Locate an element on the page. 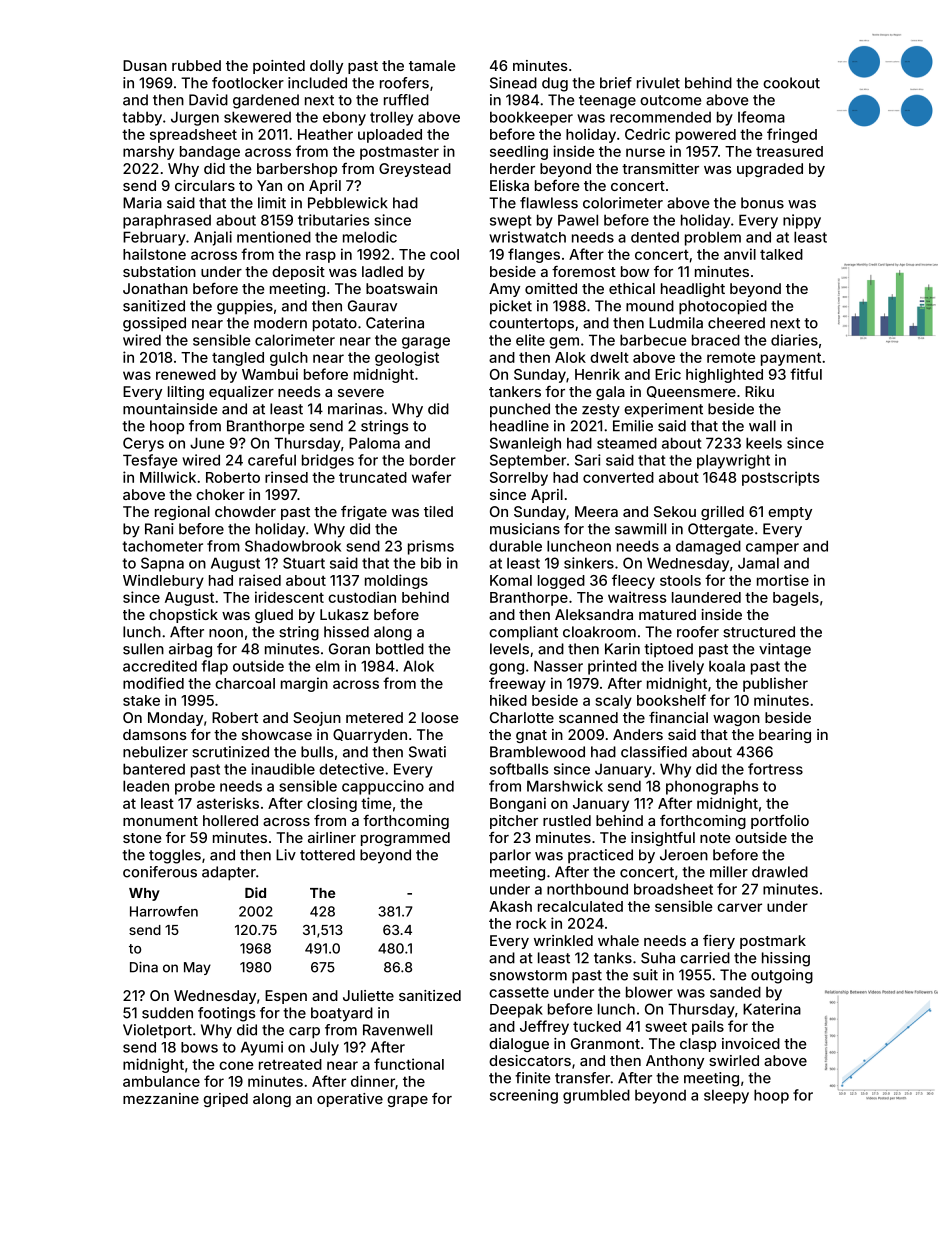  Katerina is located at coordinates (772, 1009).
